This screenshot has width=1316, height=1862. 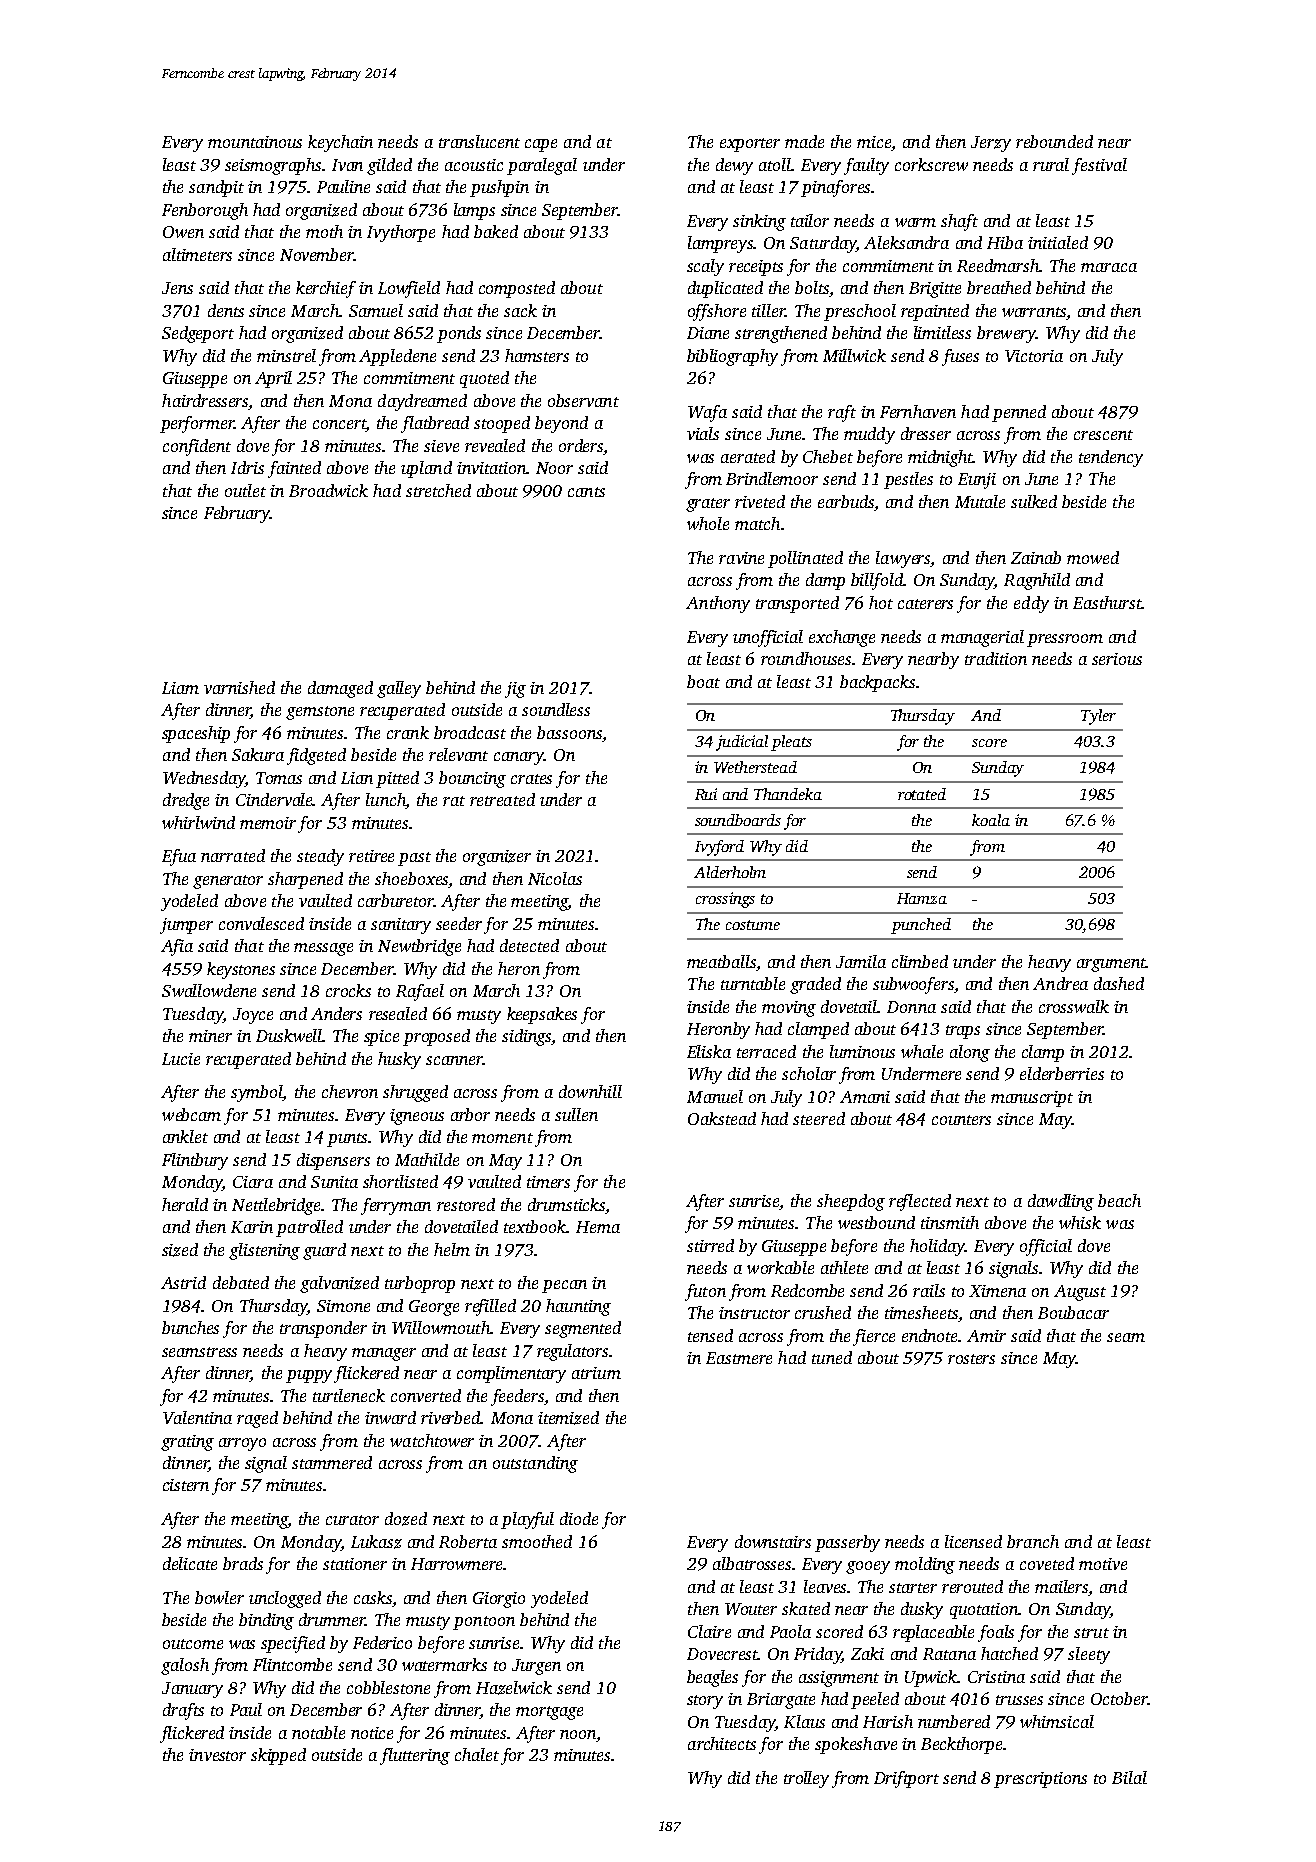 What do you see at coordinates (415, 1756) in the screenshot?
I see `fluttering` at bounding box center [415, 1756].
